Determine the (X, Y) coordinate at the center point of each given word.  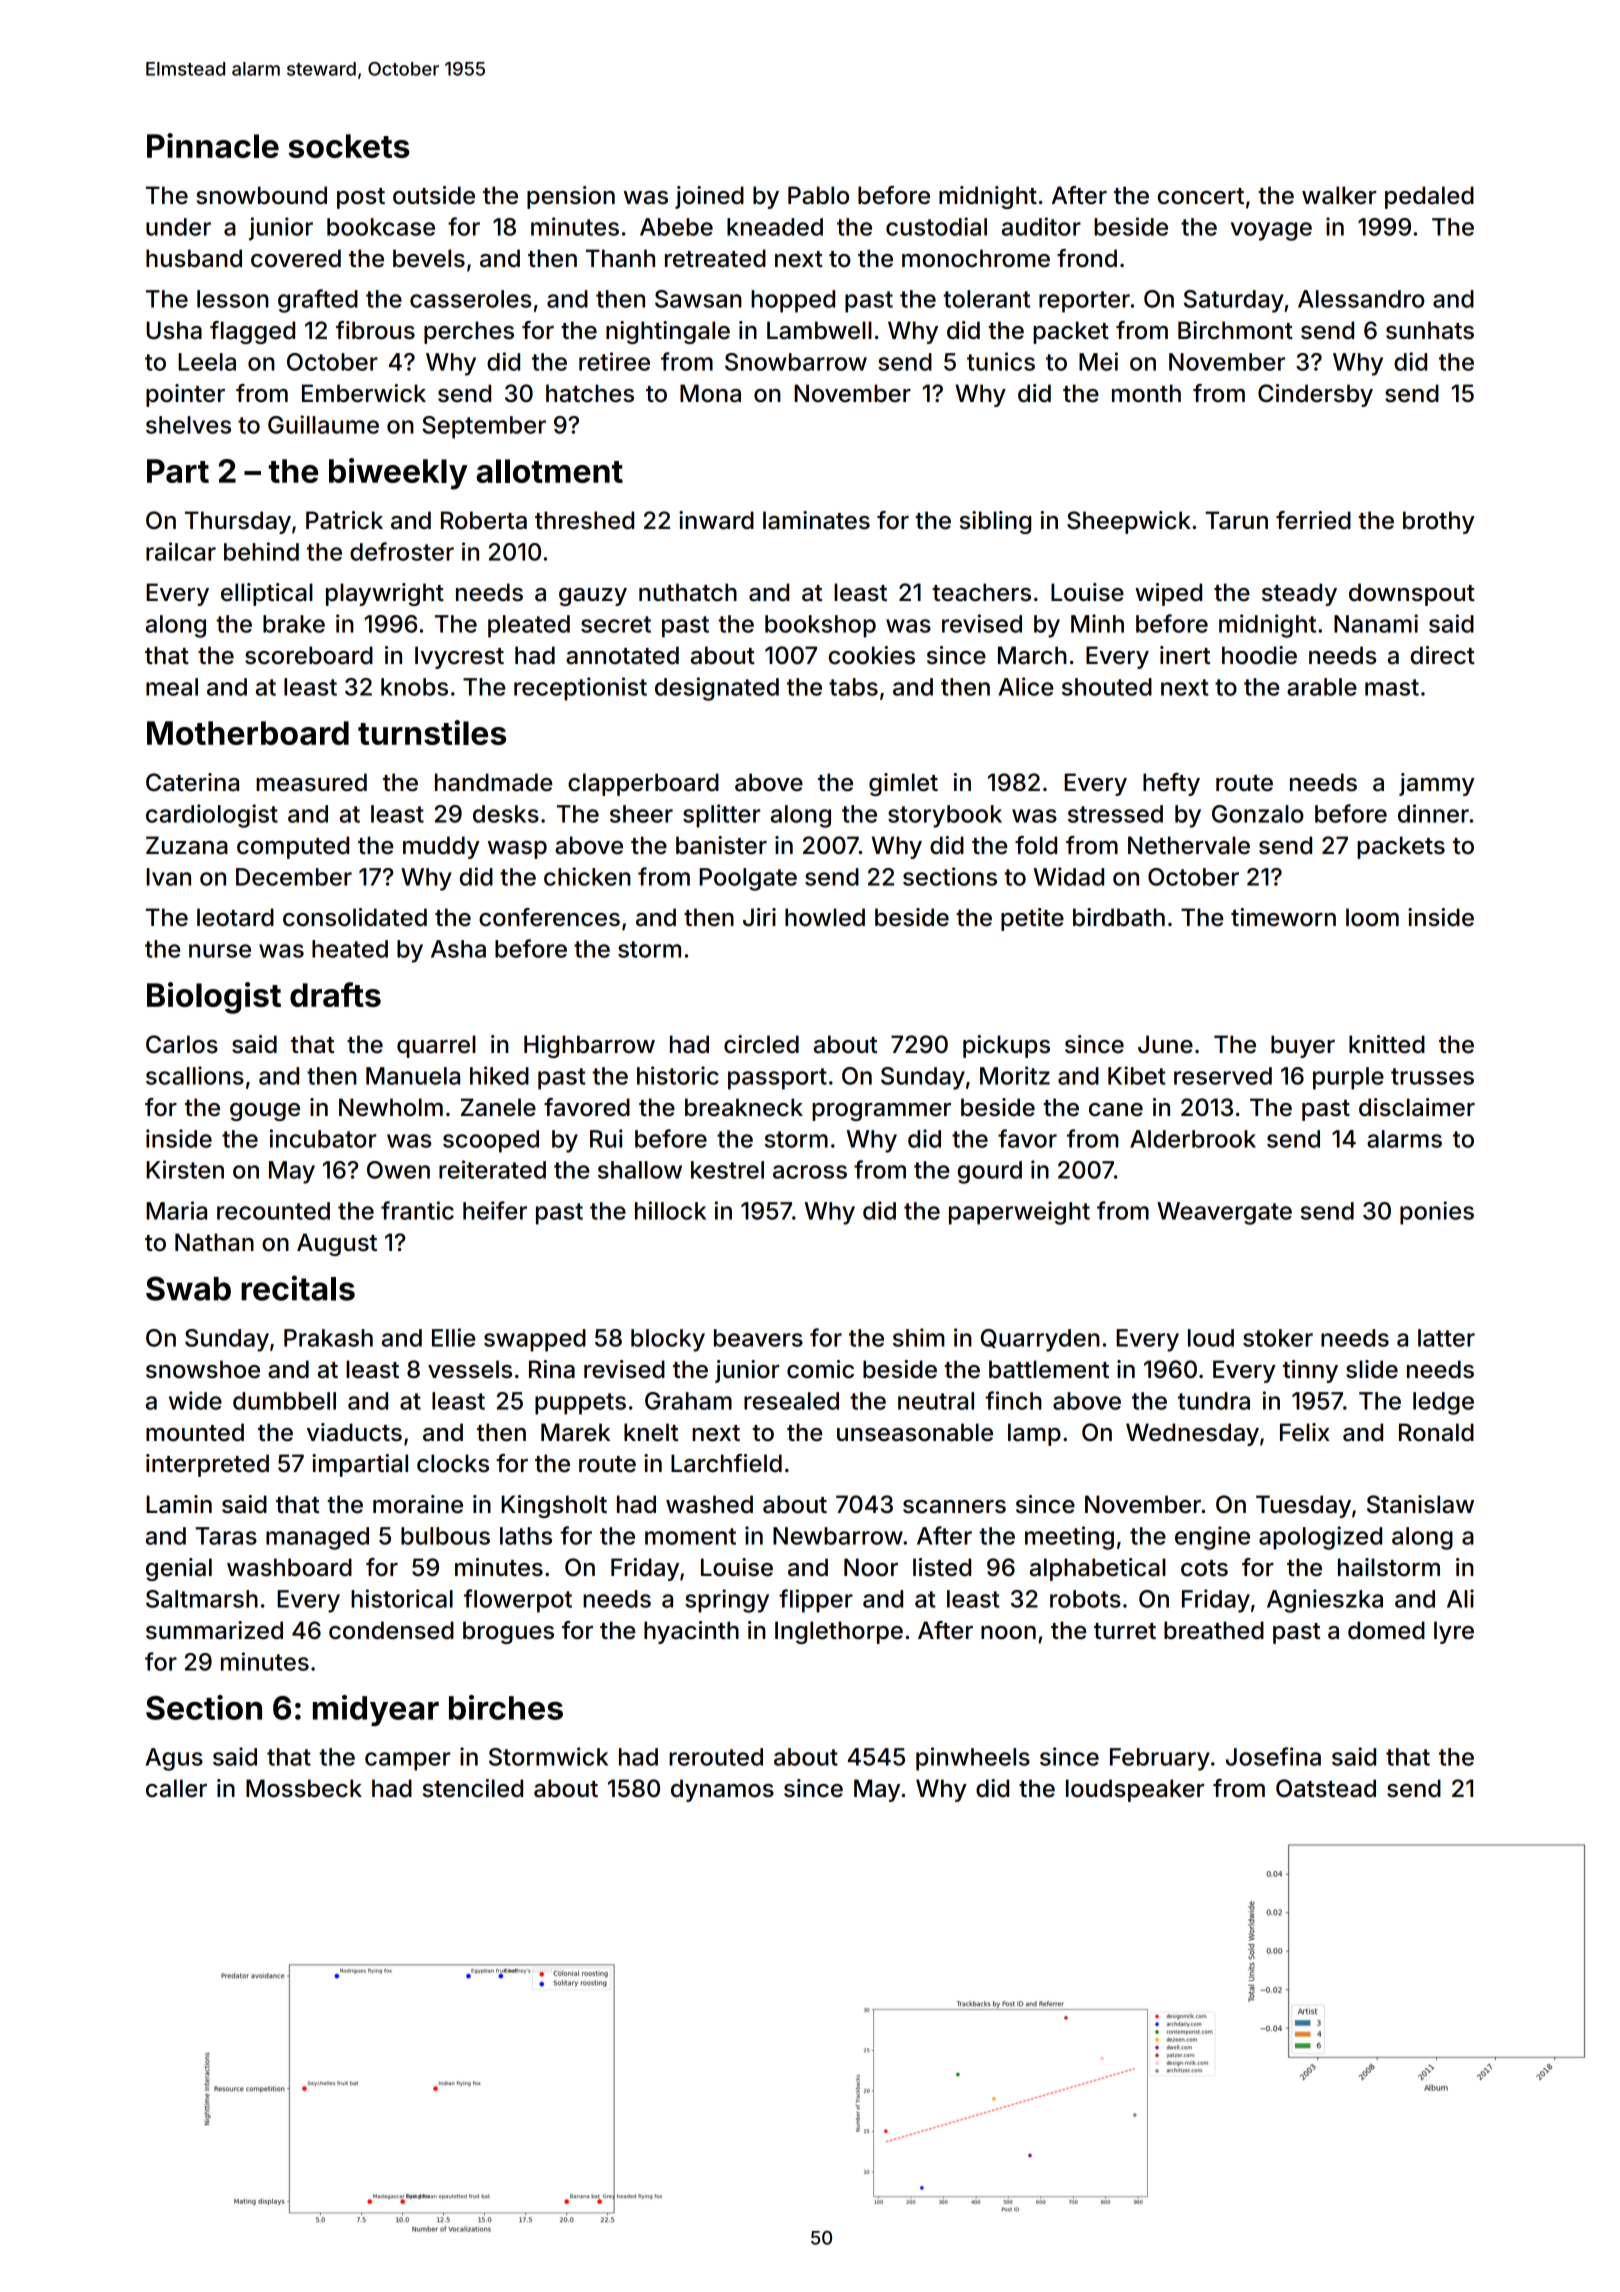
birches (506, 1707)
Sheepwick (1129, 522)
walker (1339, 195)
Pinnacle (213, 145)
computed (293, 847)
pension (571, 197)
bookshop (820, 626)
